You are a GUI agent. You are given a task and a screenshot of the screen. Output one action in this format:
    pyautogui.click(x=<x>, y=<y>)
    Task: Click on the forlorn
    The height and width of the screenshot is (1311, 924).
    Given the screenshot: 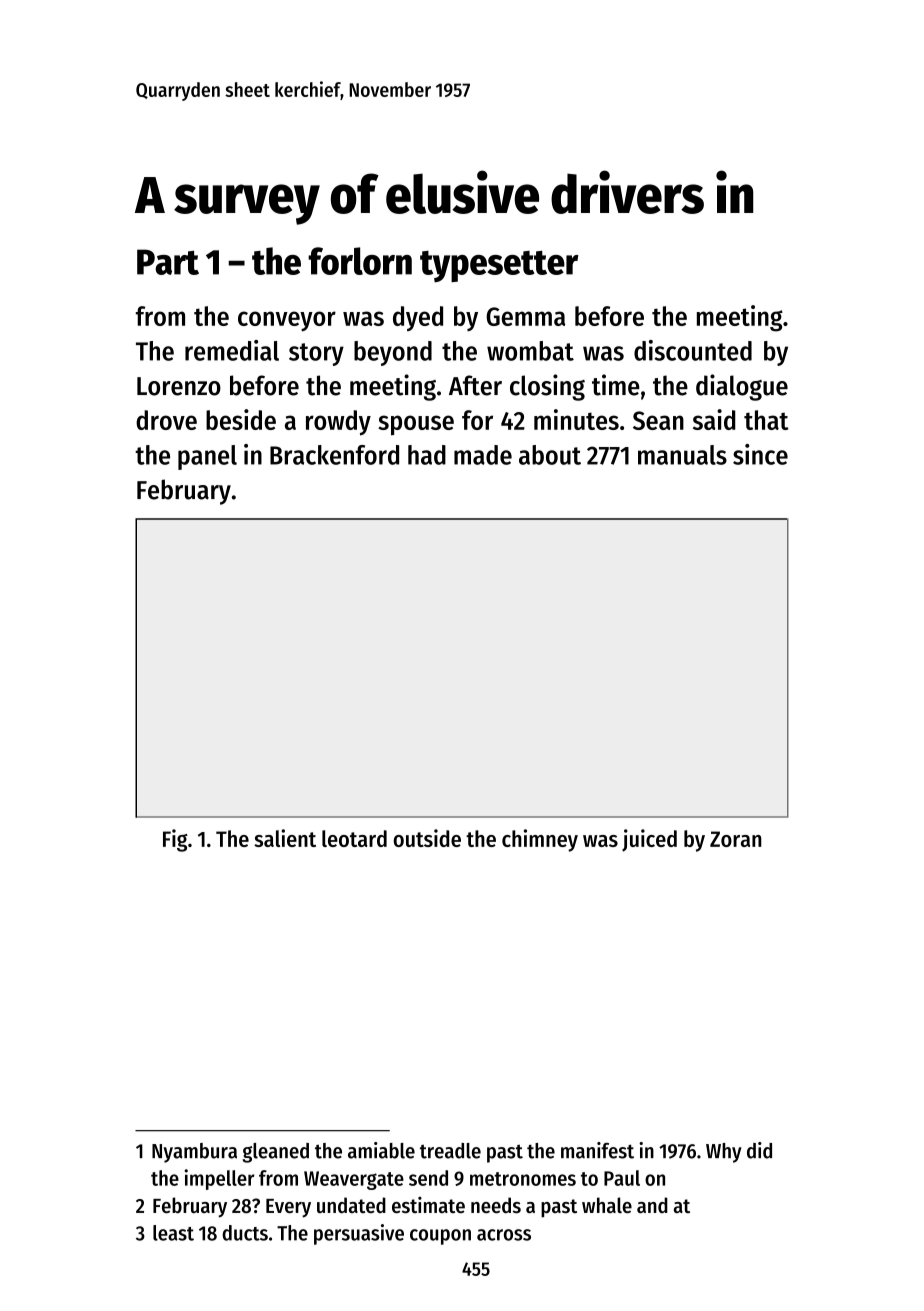 What is the action you would take?
    pyautogui.click(x=360, y=261)
